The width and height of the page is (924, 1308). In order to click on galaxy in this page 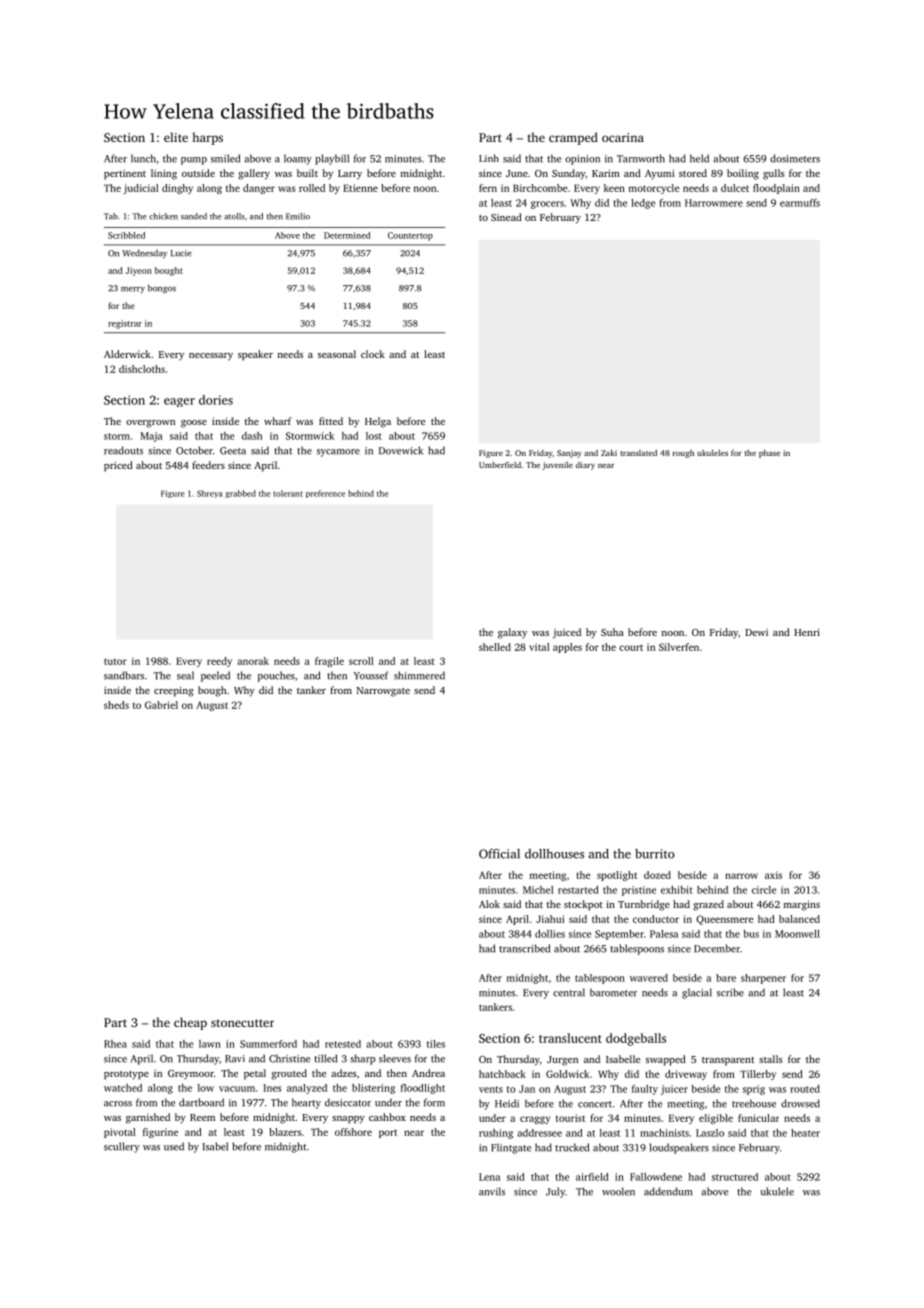, I will do `click(512, 633)`.
